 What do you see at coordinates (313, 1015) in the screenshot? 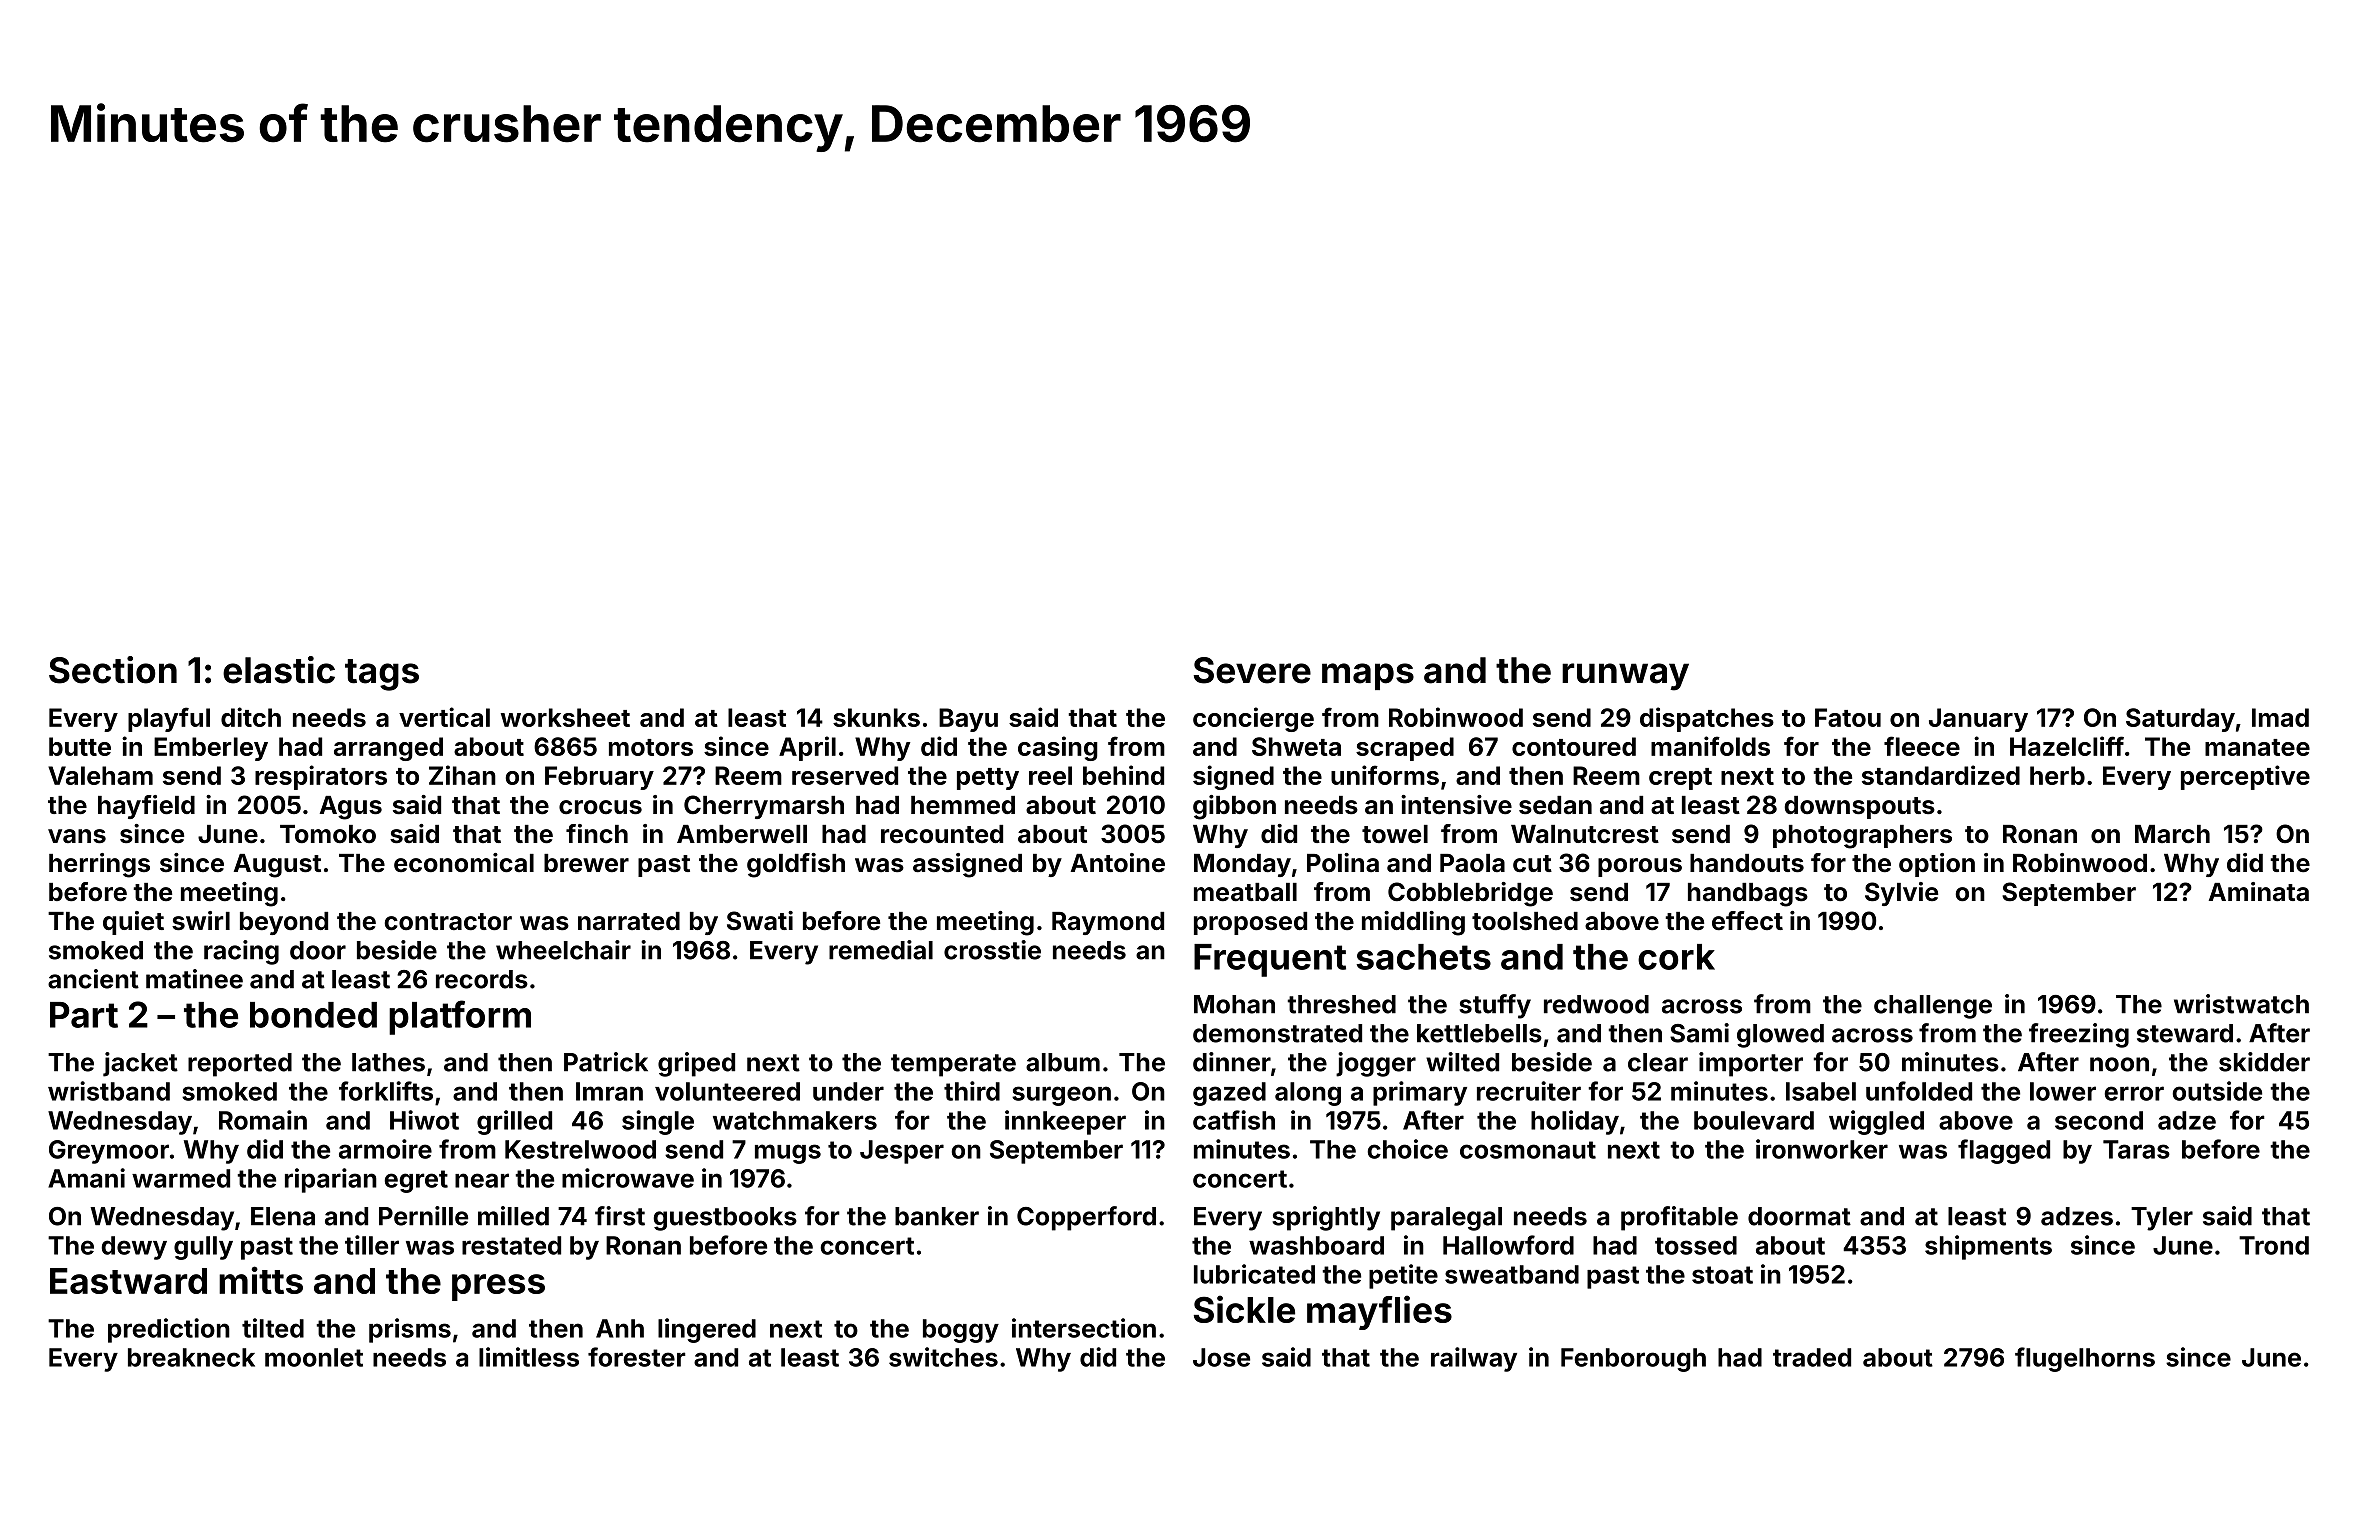
I see `bonded` at bounding box center [313, 1015].
